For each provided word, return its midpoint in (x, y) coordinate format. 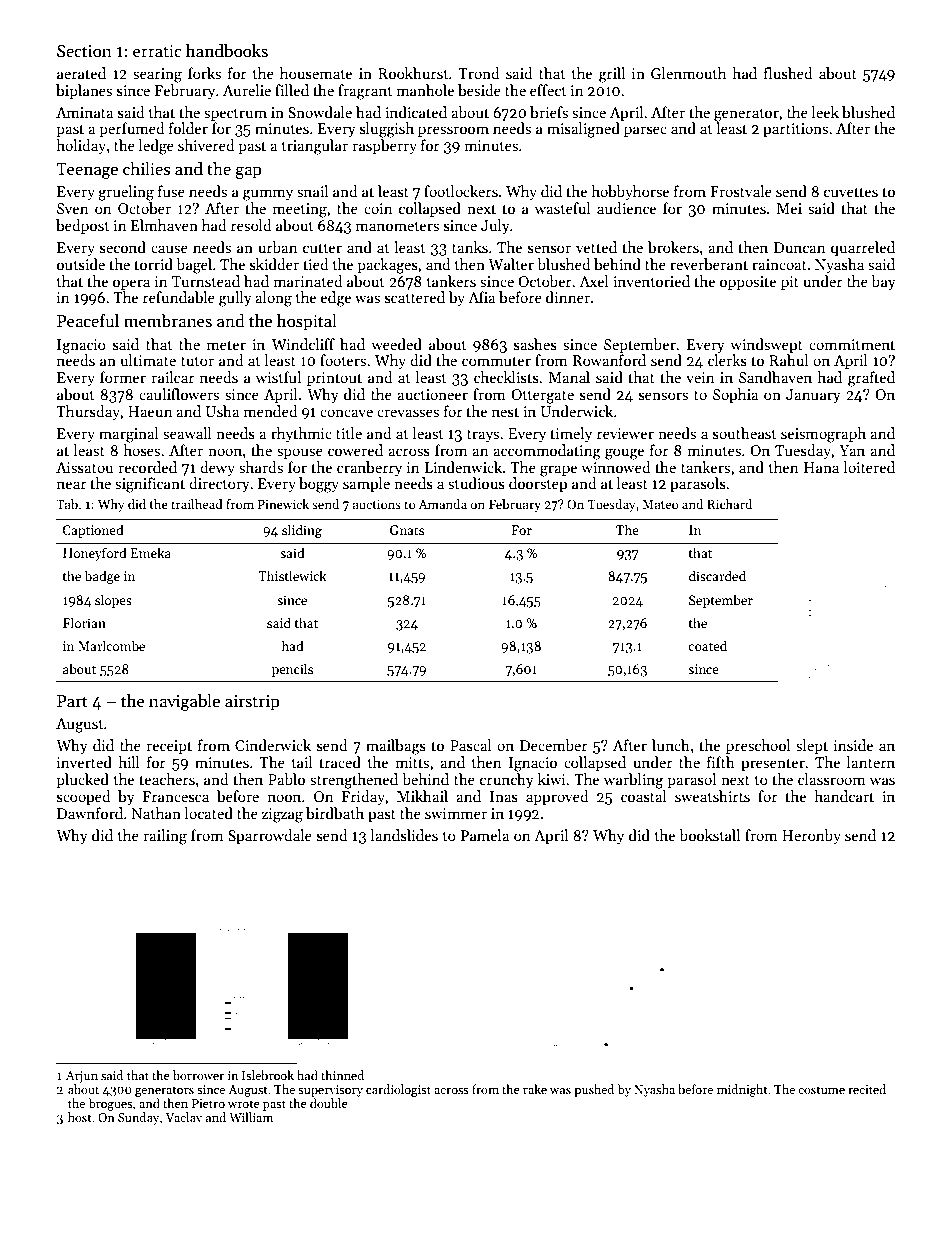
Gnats (407, 530)
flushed (788, 73)
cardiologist (398, 1090)
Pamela (485, 835)
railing (165, 837)
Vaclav (183, 1117)
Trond (479, 73)
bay (883, 282)
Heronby (811, 836)
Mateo (660, 504)
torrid (153, 264)
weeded (396, 344)
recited (867, 1089)
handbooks (227, 51)
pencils (292, 670)
